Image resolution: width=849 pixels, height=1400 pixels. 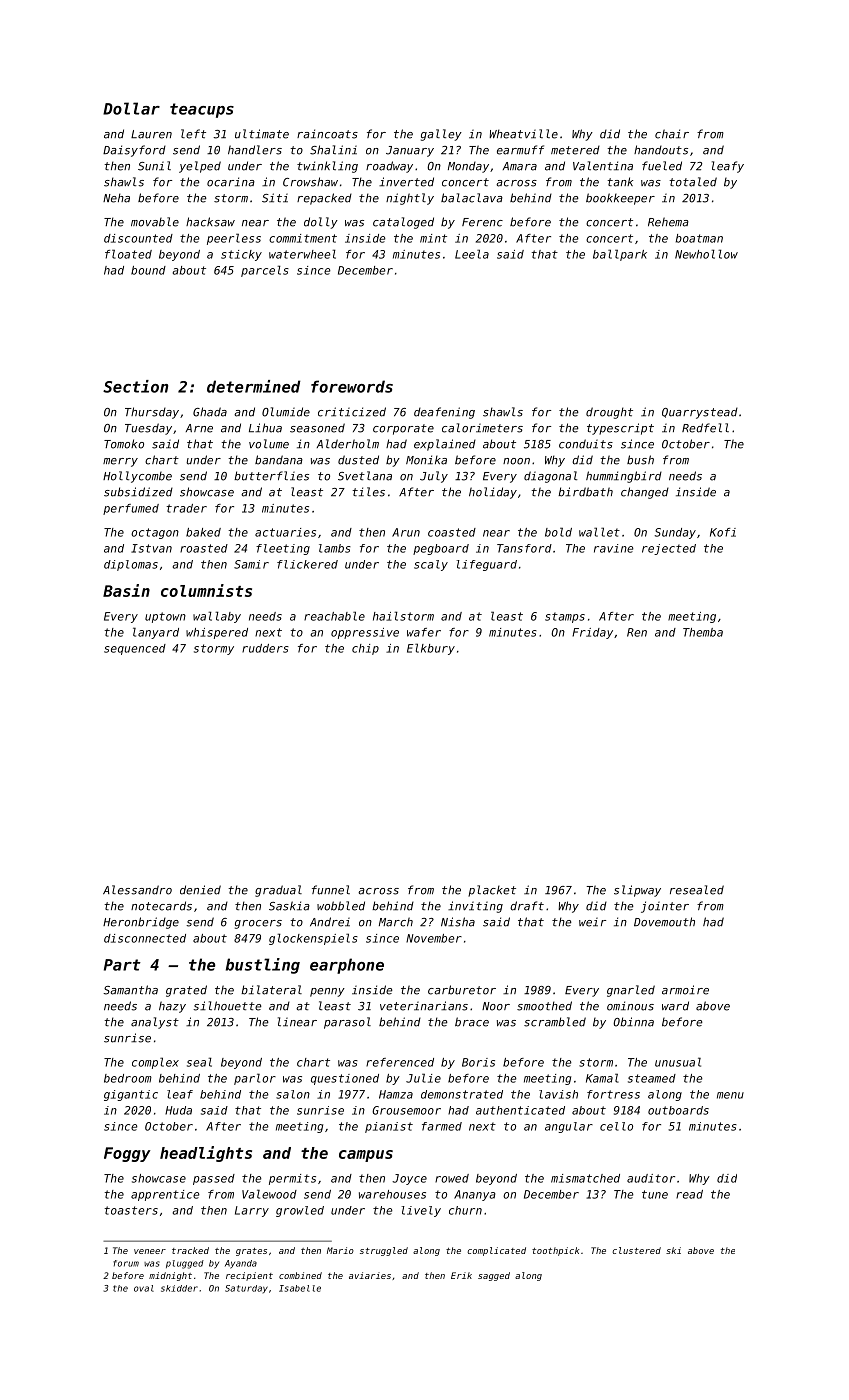 What do you see at coordinates (365, 649) in the document?
I see `chip` at bounding box center [365, 649].
